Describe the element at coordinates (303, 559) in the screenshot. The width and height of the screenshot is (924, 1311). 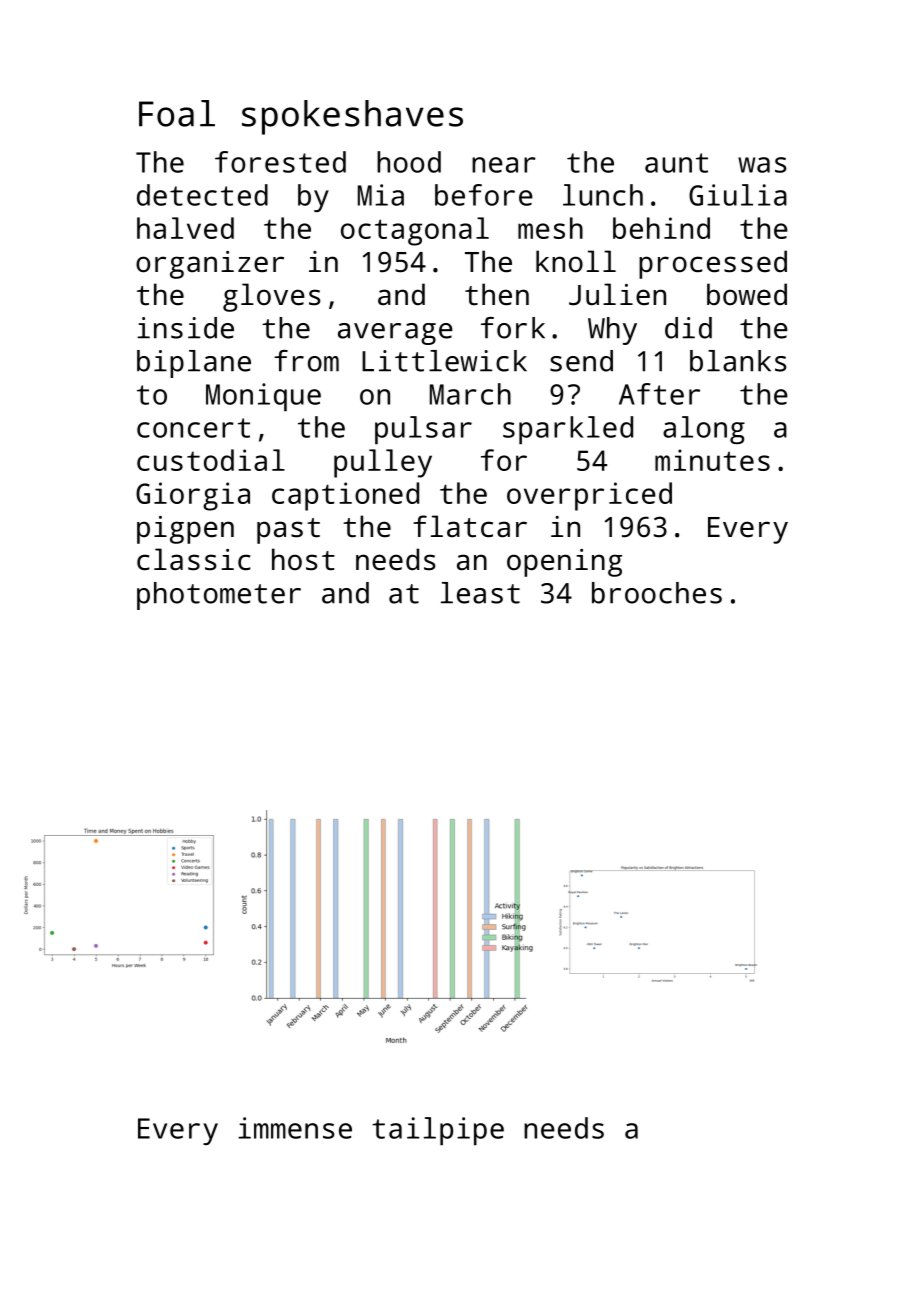
I see `host` at that location.
